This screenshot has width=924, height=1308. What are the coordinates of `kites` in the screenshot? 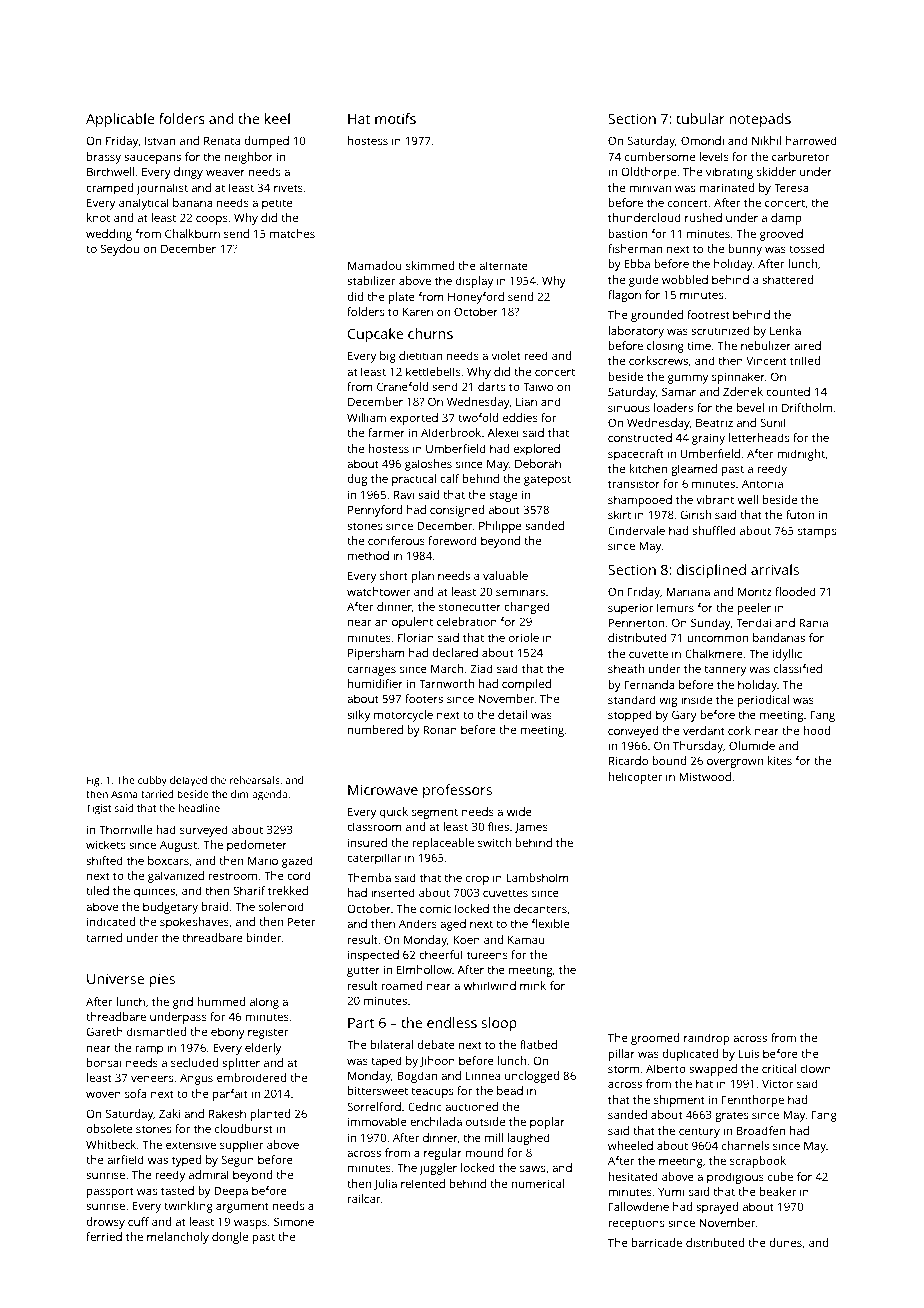 It's located at (780, 760).
